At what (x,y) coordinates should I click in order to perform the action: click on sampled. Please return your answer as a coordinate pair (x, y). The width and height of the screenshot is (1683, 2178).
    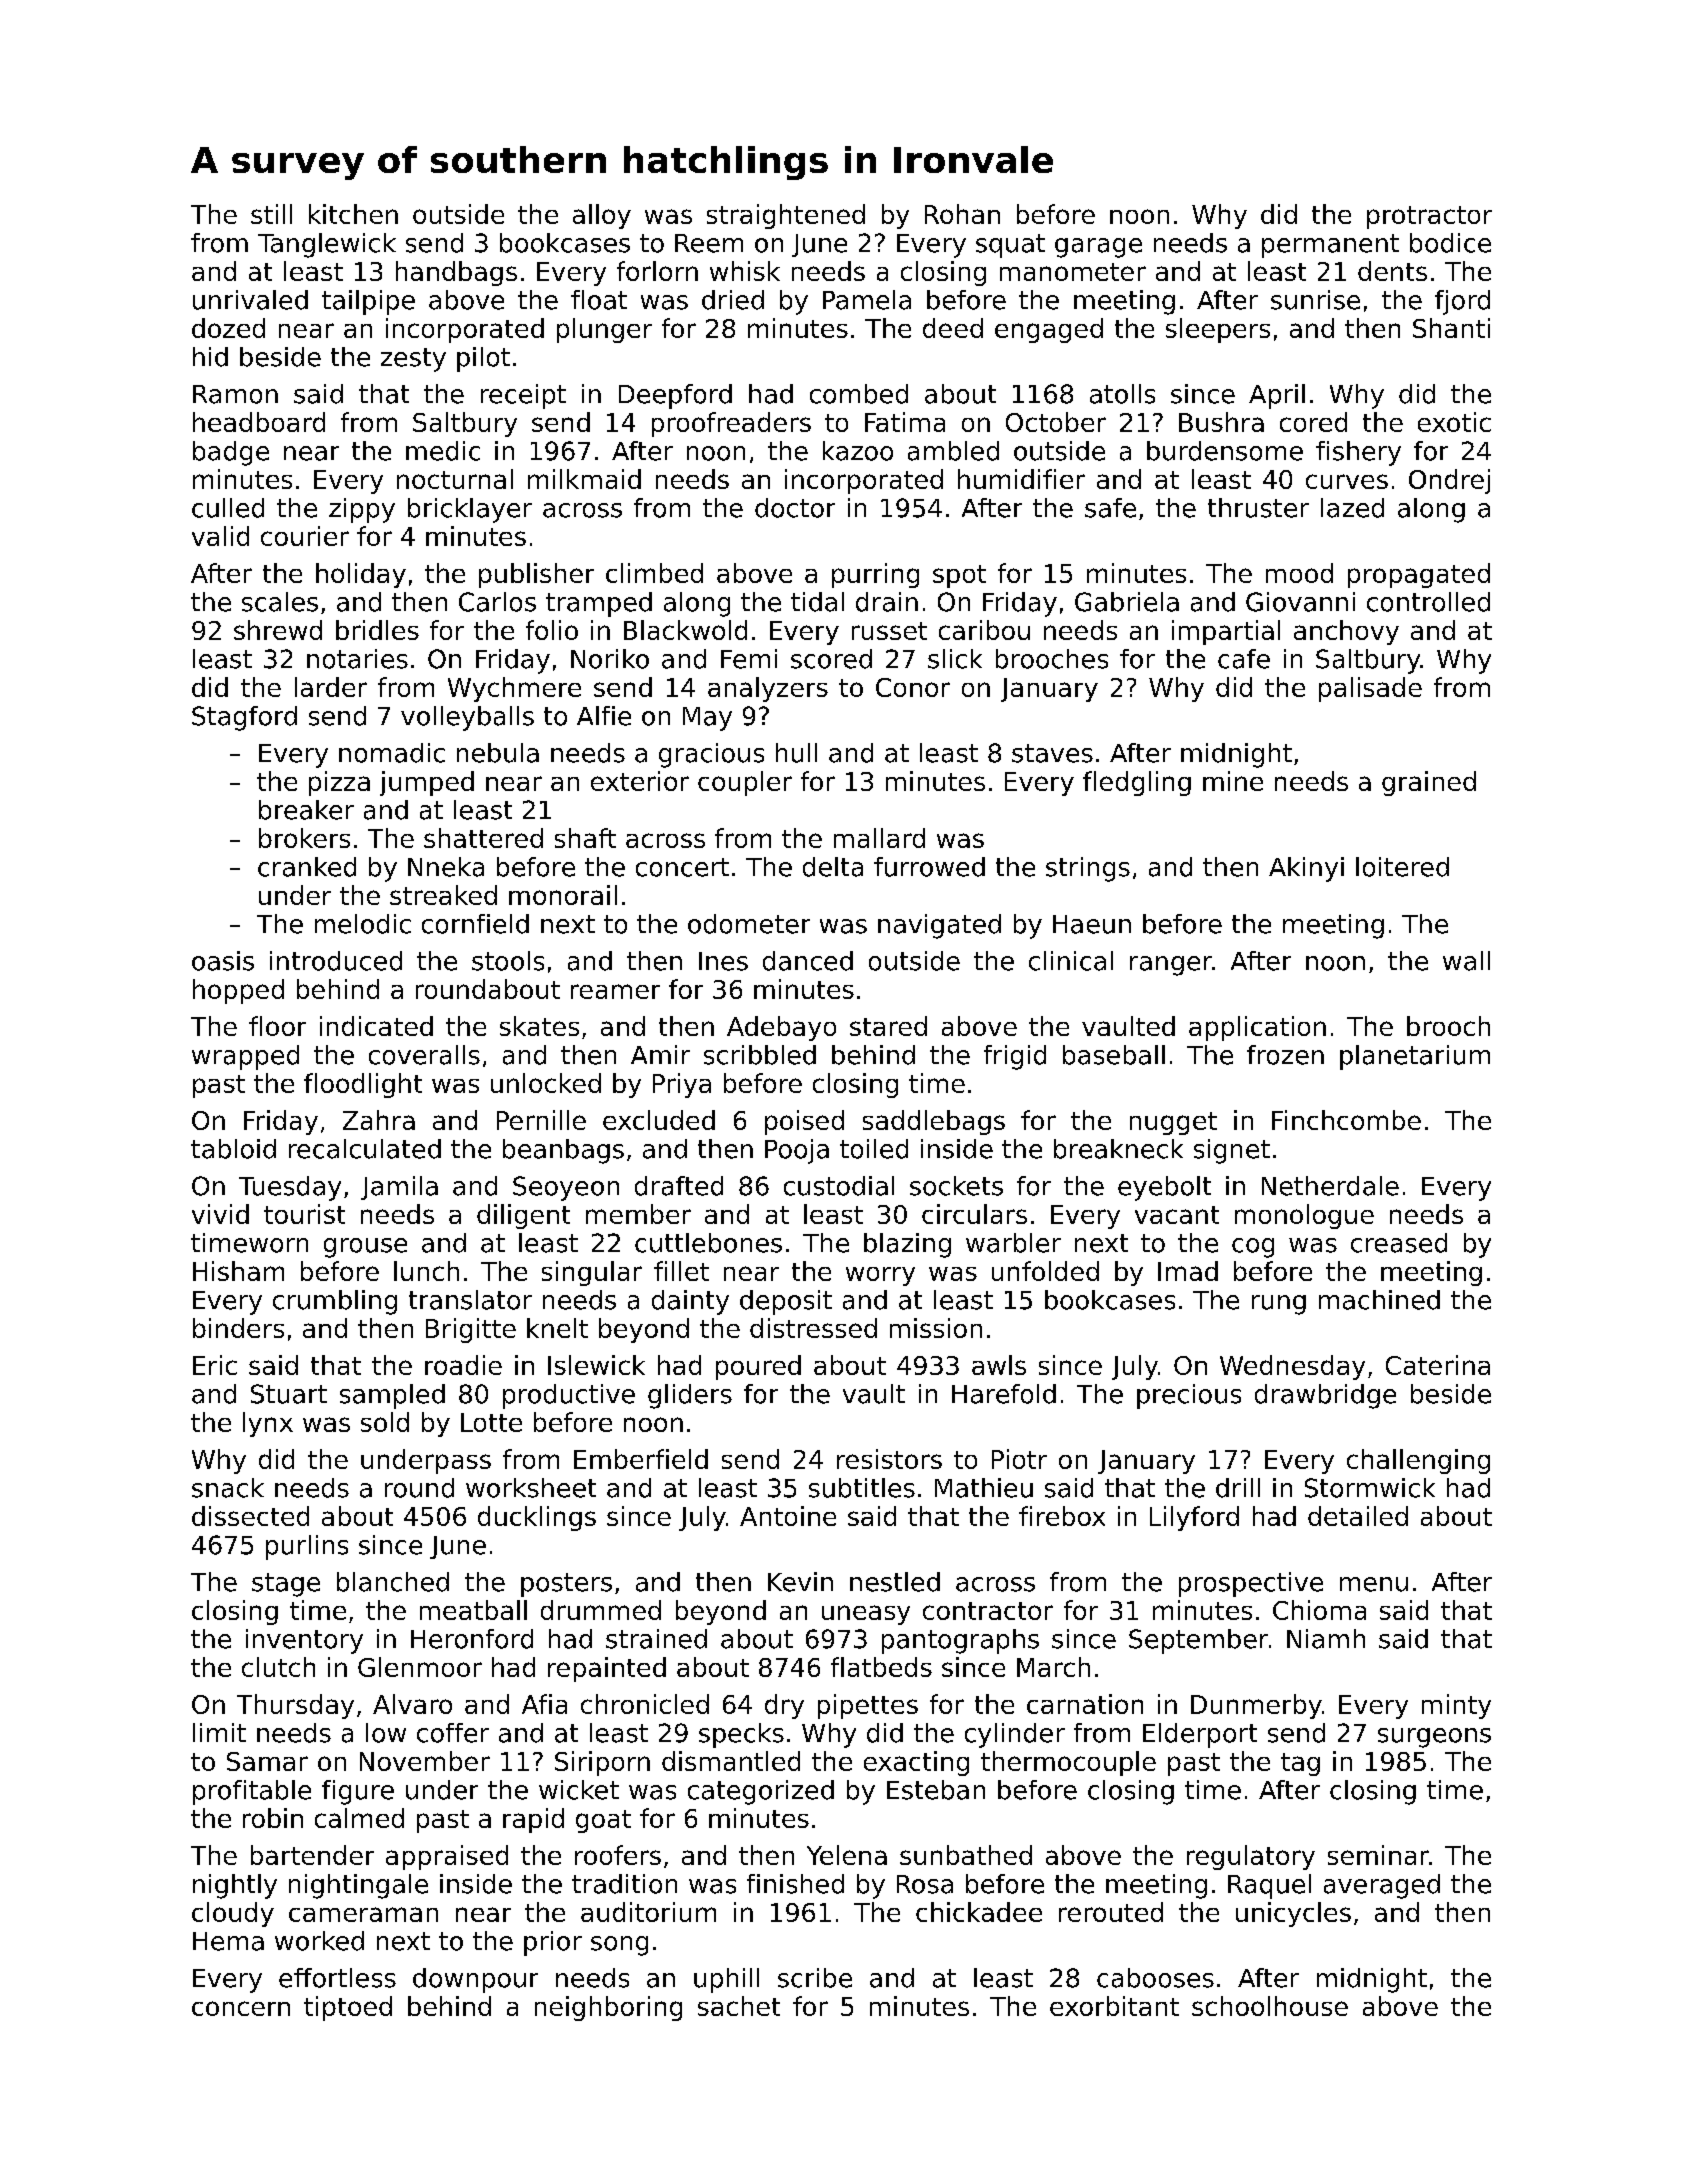
    Looking at the image, I should click on (392, 1396).
